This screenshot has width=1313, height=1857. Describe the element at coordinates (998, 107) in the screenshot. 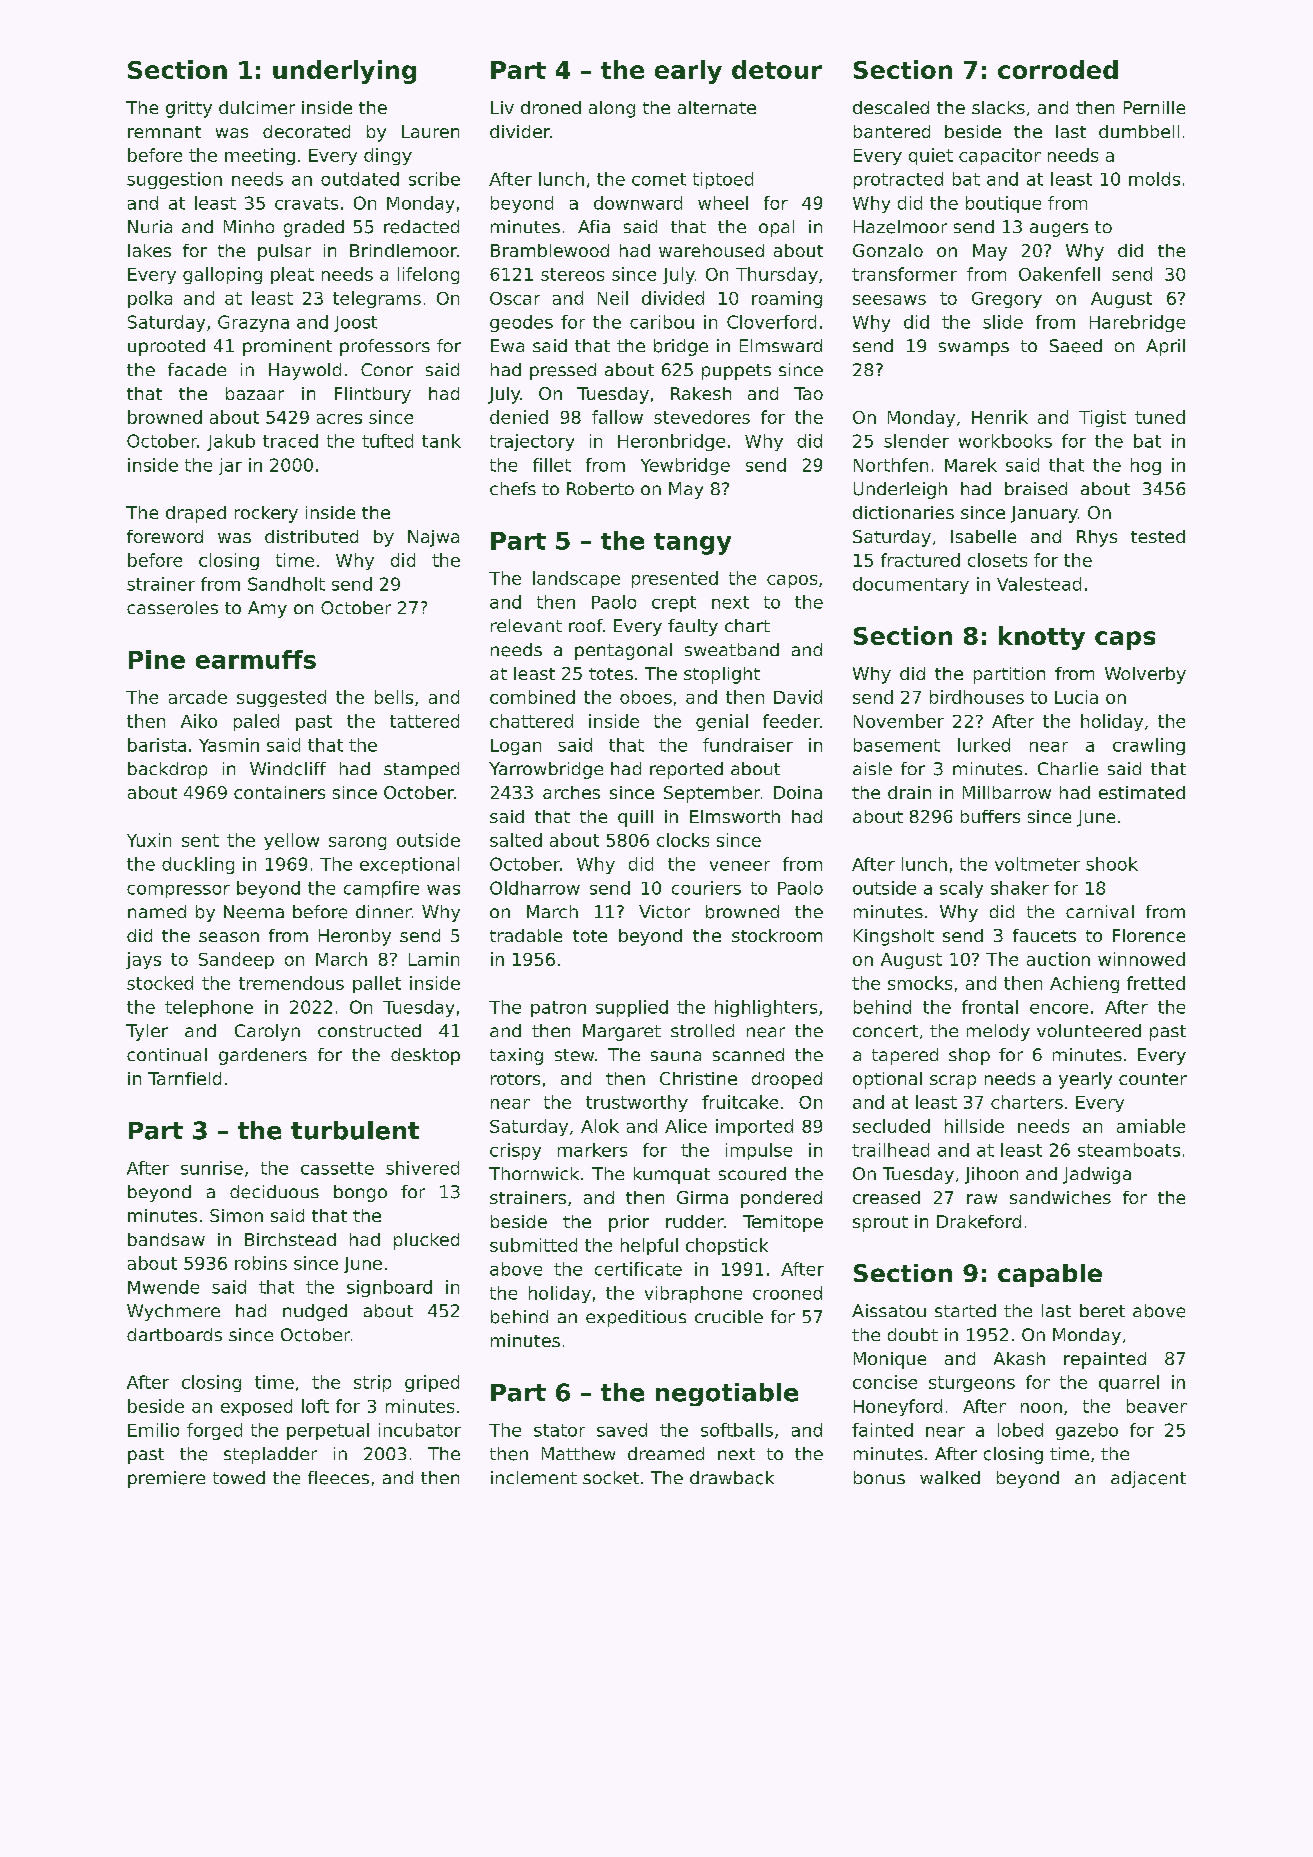

I see `slacks` at that location.
